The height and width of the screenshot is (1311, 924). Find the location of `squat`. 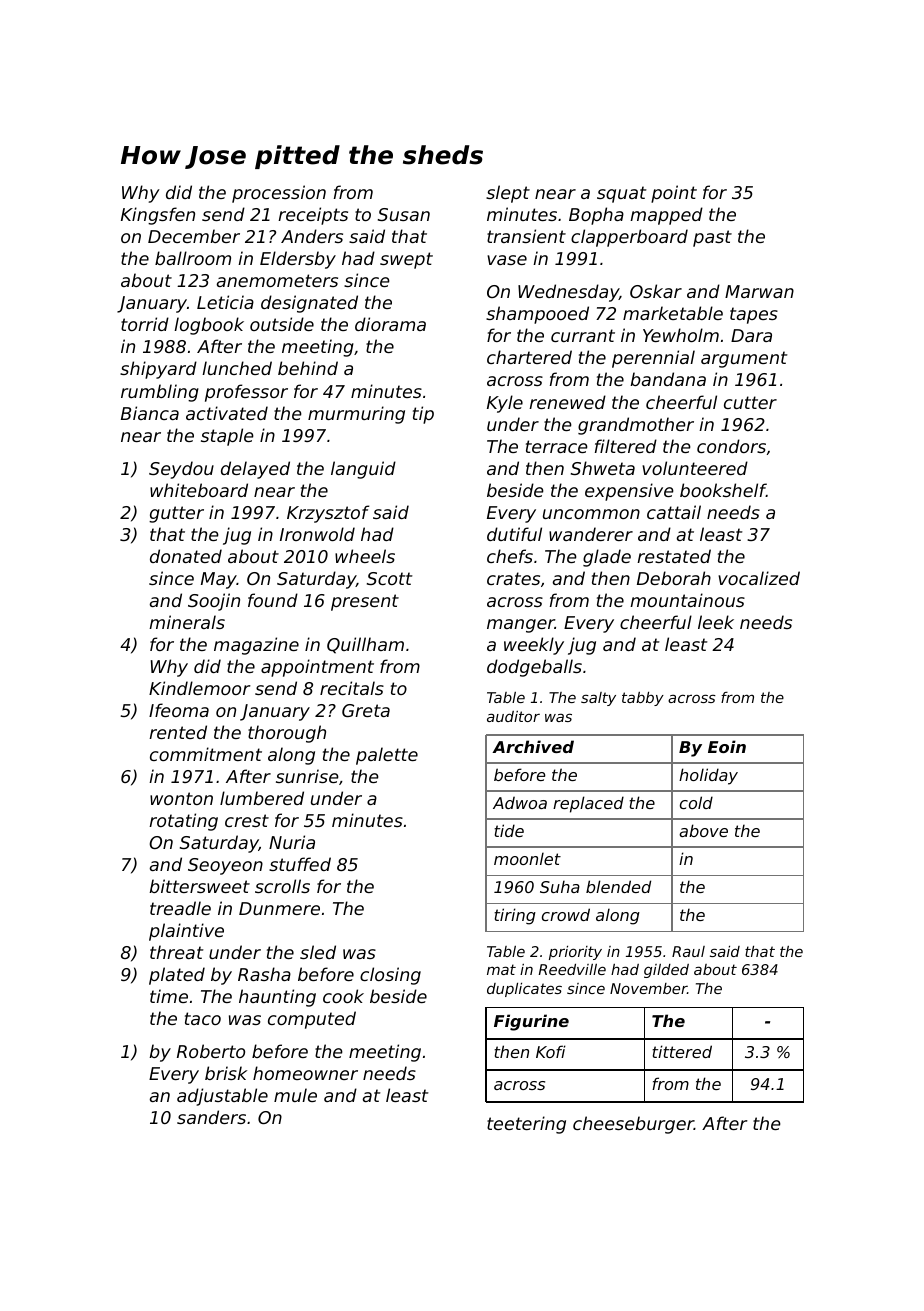

squat is located at coordinates (621, 194).
